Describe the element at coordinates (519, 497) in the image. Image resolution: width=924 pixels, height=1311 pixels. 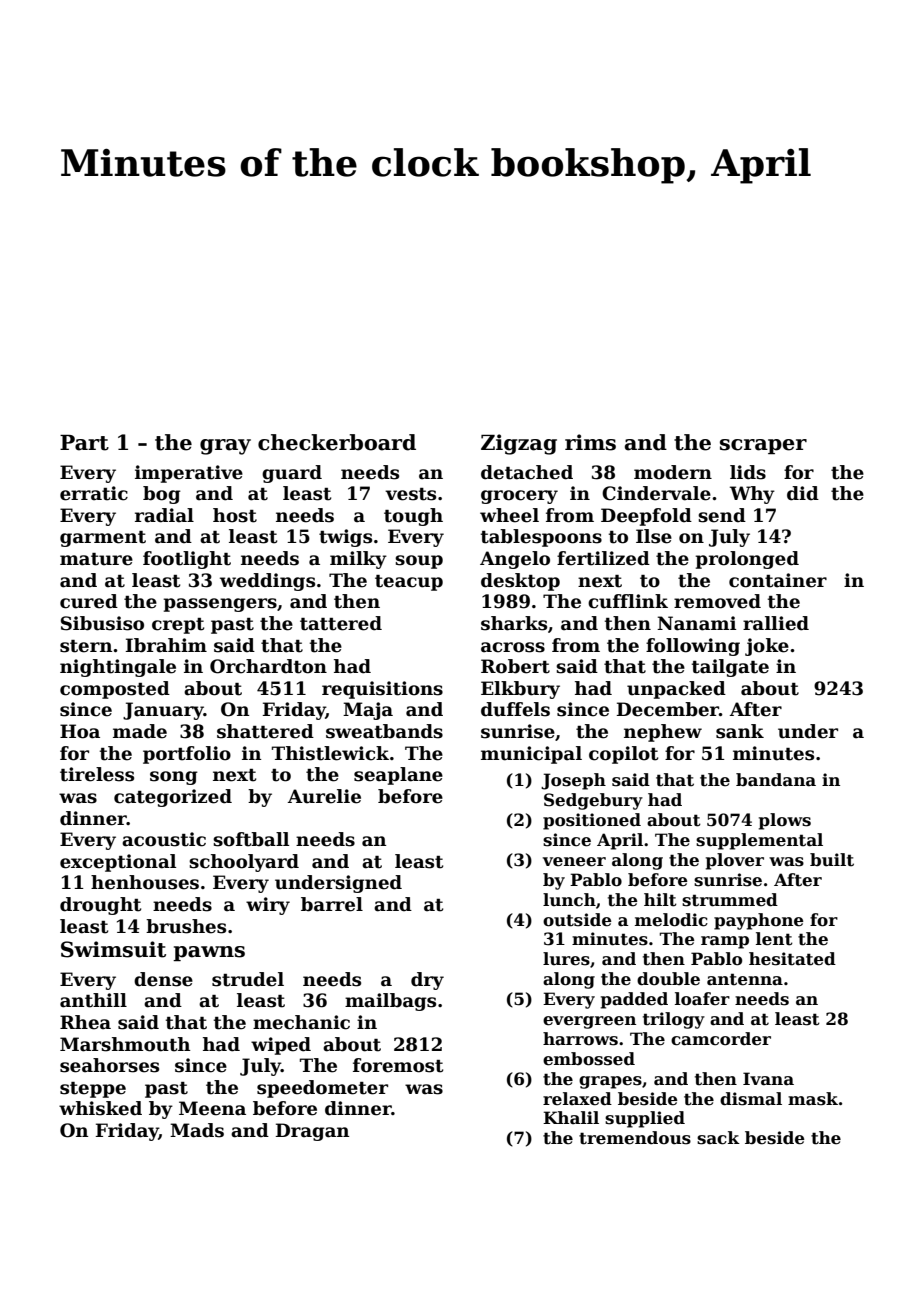
I see `grocery` at that location.
